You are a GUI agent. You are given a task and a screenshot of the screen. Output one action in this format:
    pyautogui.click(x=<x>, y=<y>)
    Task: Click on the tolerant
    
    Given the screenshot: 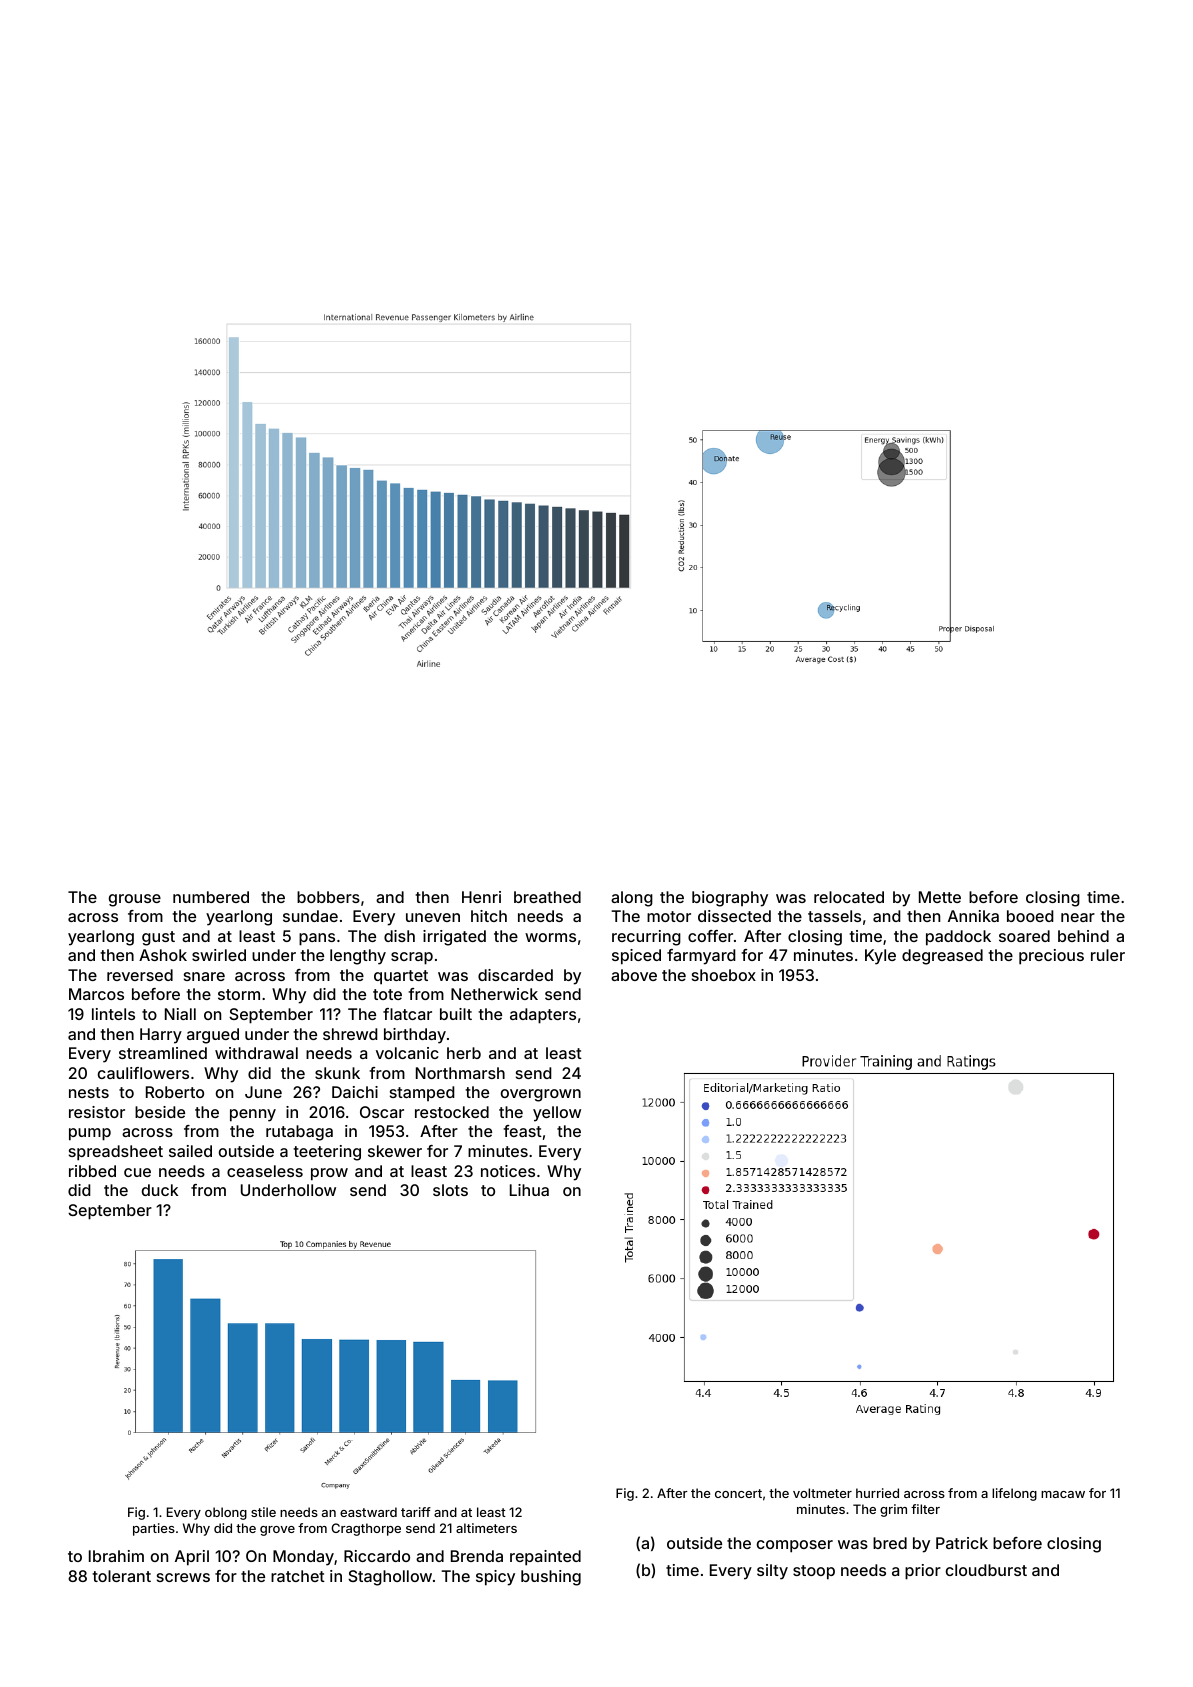 What is the action you would take?
    pyautogui.click(x=121, y=1576)
